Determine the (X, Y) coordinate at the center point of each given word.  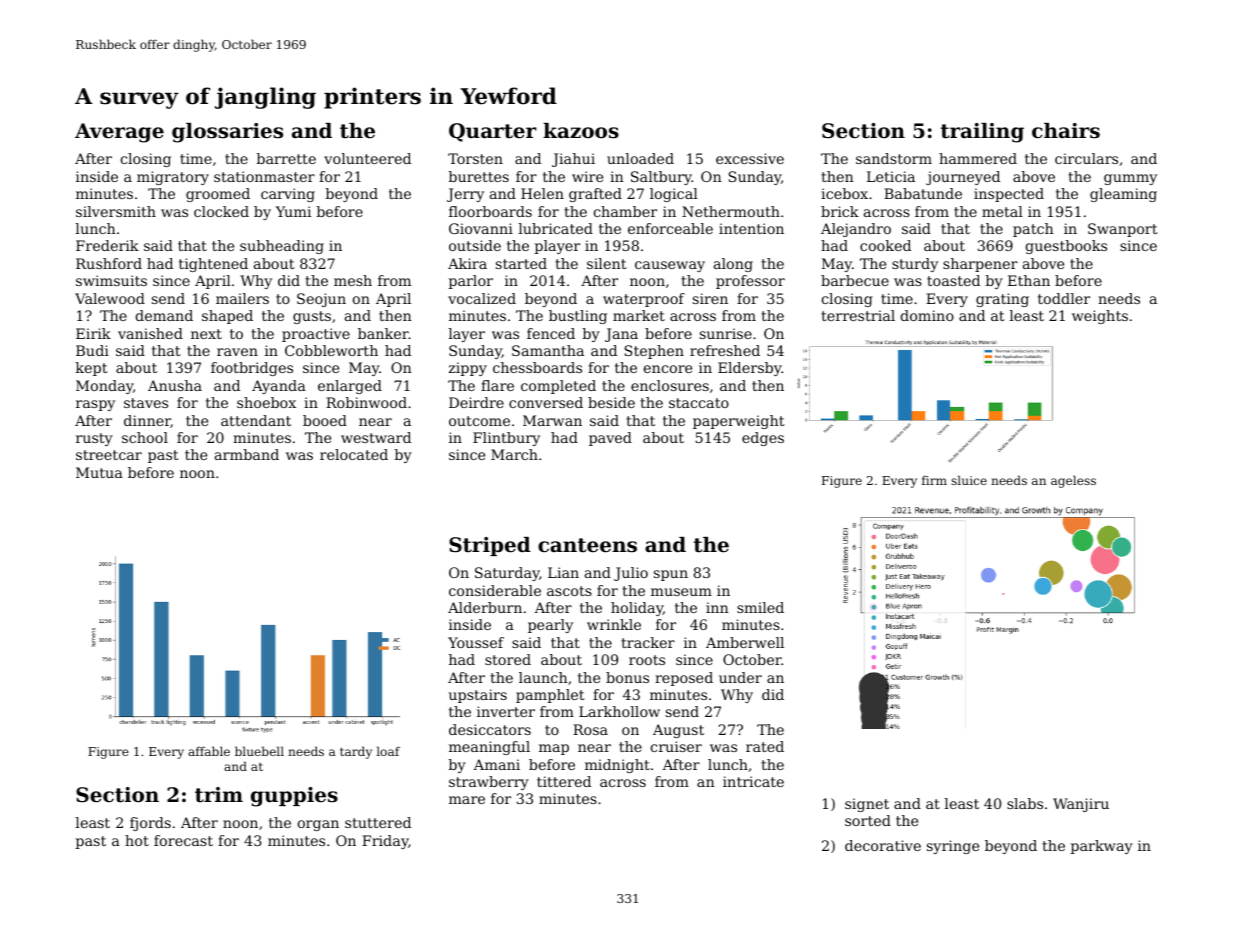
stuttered (378, 822)
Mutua (99, 472)
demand (164, 315)
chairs (1066, 131)
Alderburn (485, 607)
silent (607, 263)
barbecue (855, 280)
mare (467, 800)
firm (934, 480)
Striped (490, 546)
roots (647, 660)
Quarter (493, 132)
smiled (760, 607)
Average (119, 133)
